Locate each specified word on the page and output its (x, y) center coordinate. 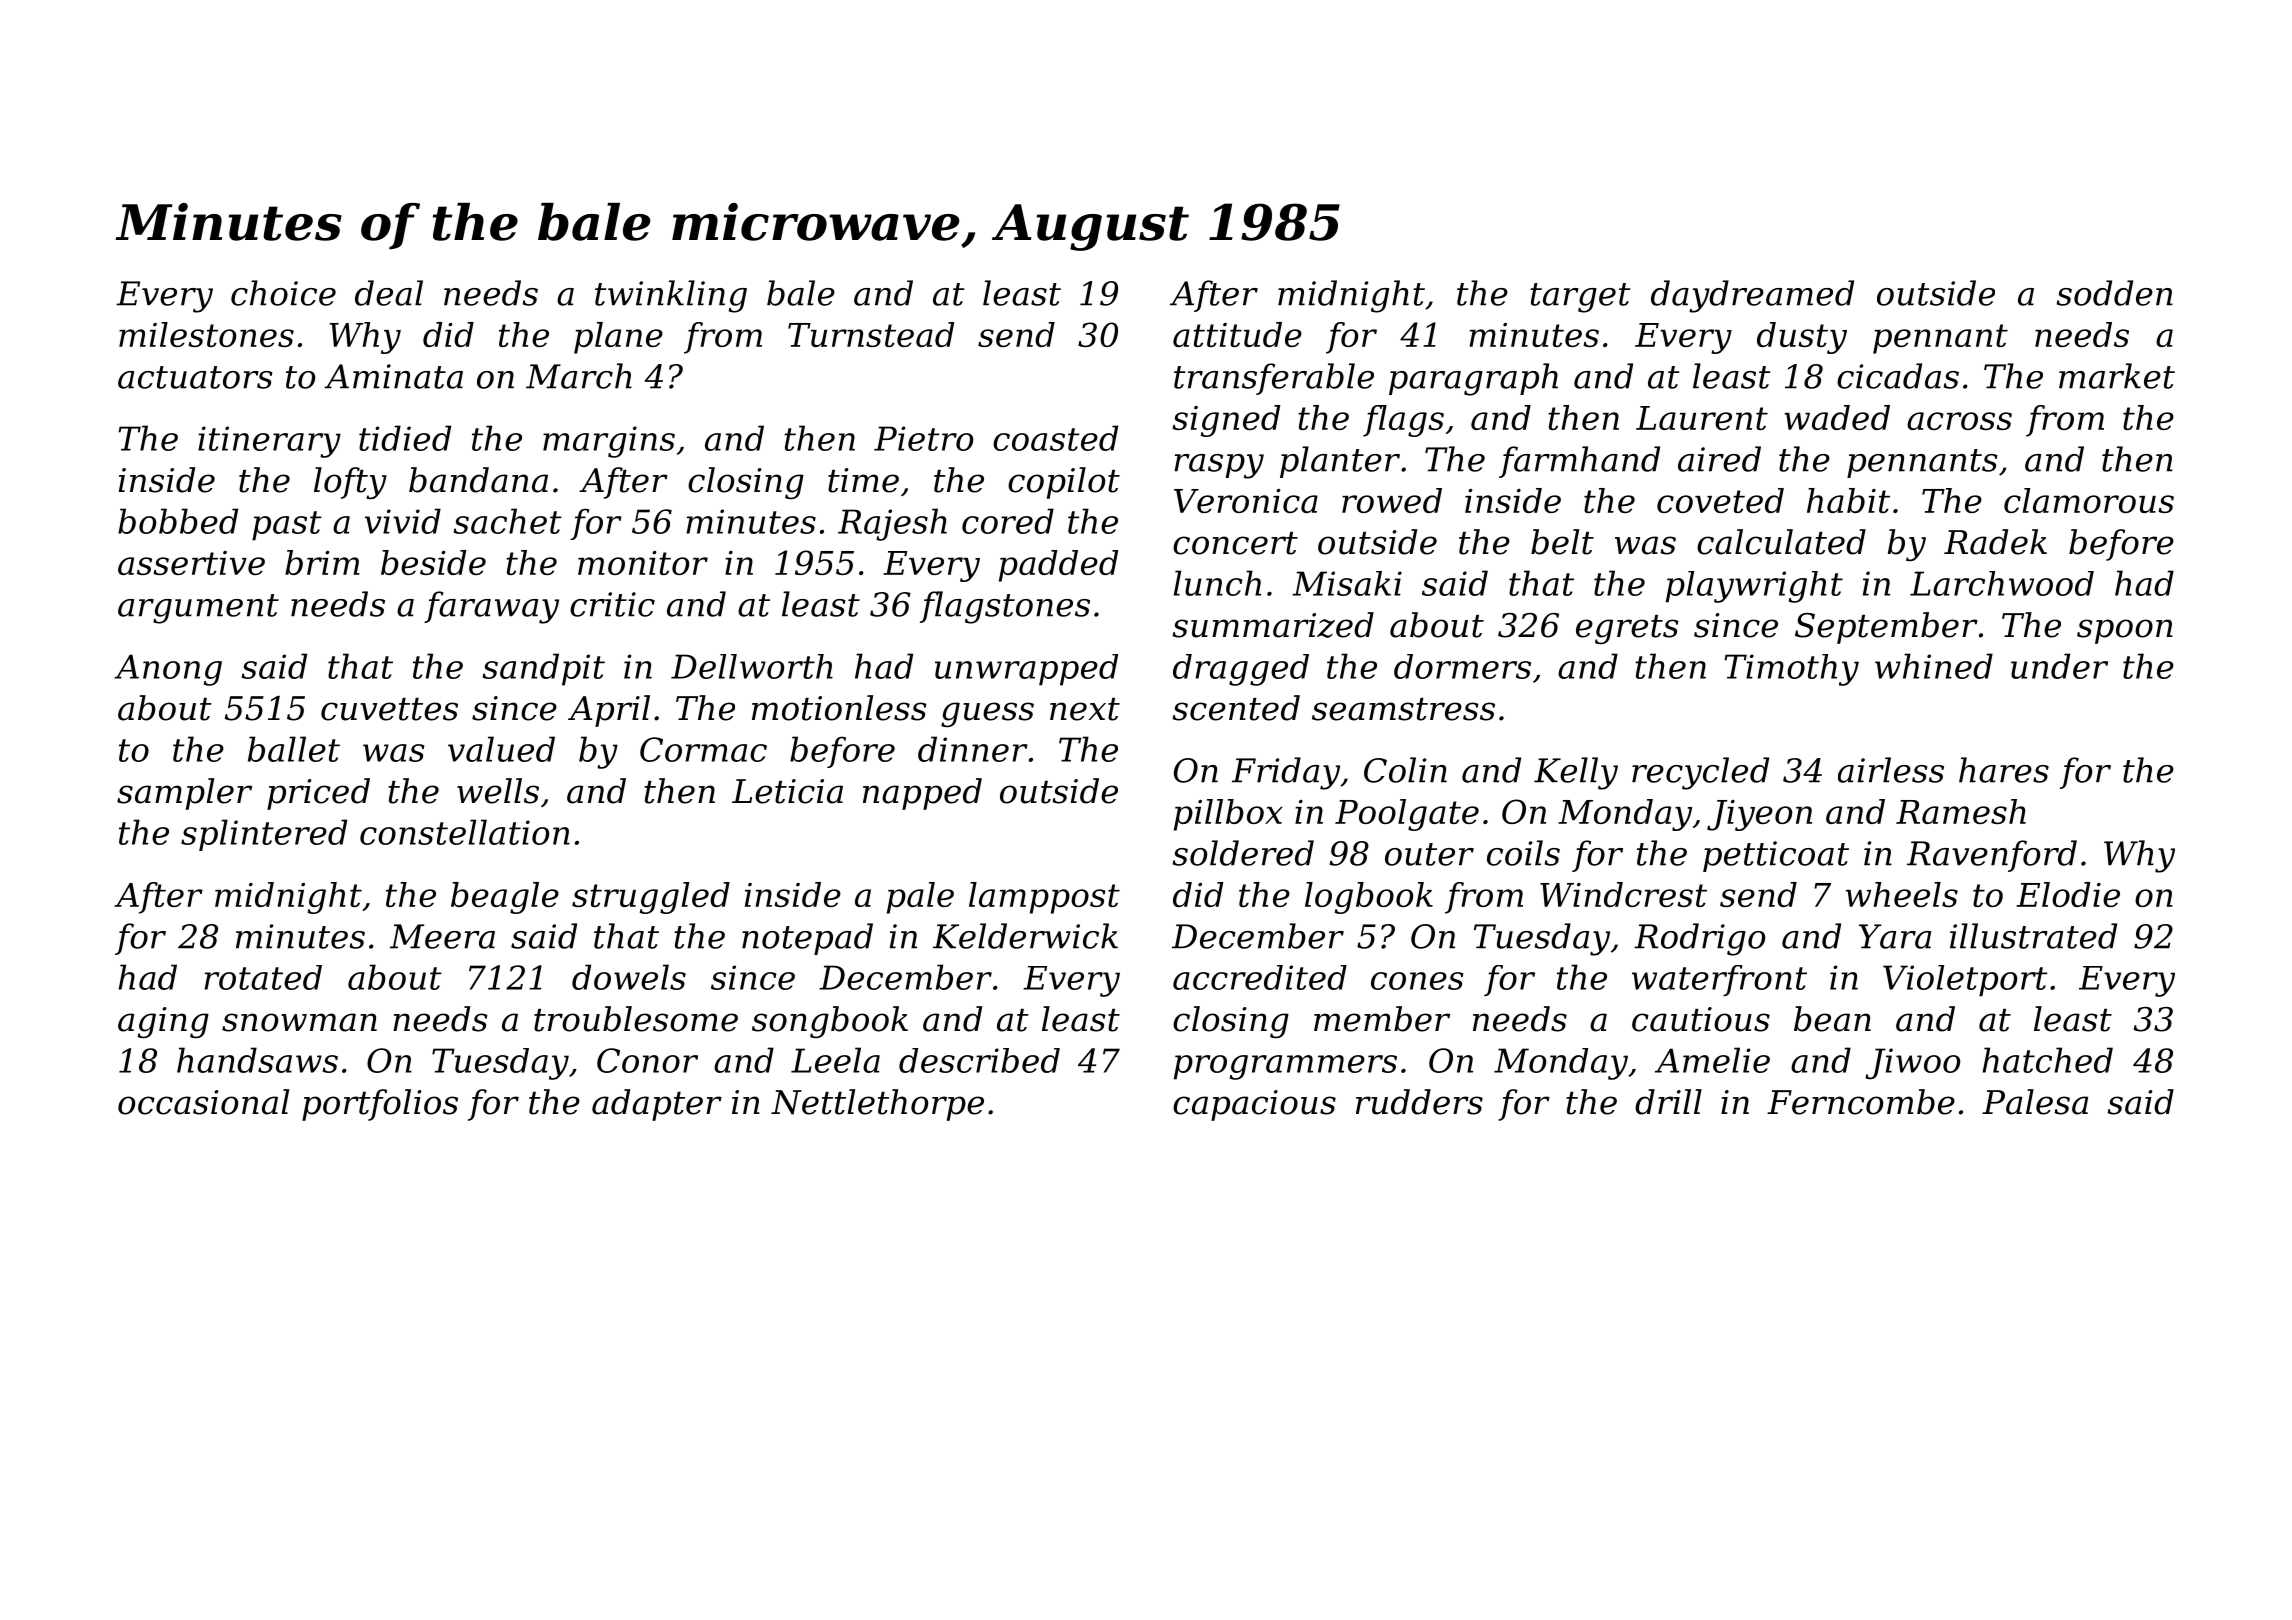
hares (2004, 770)
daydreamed (1752, 296)
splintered (264, 835)
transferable (1274, 379)
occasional (203, 1102)
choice (283, 293)
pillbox (1228, 815)
